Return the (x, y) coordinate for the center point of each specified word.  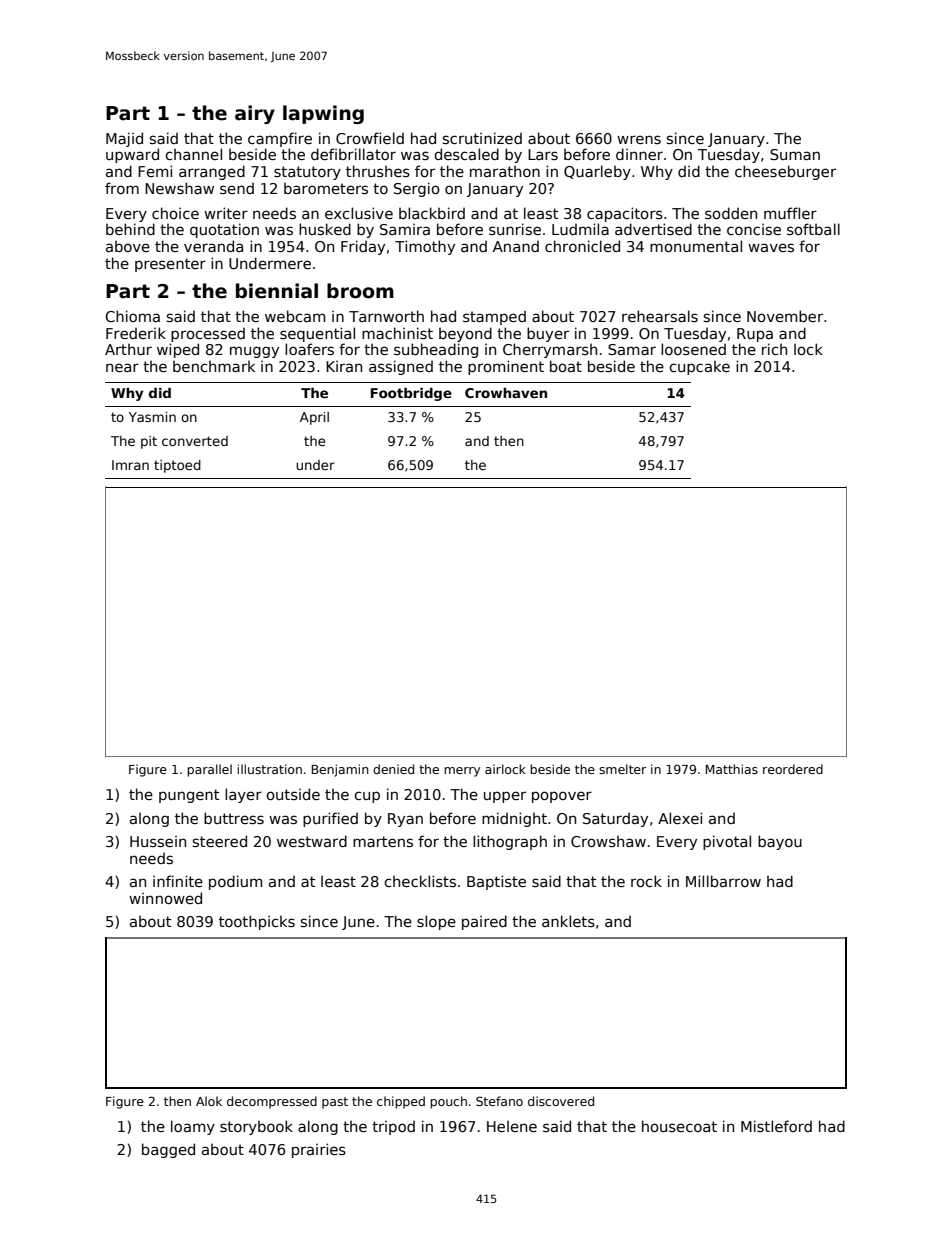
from (122, 188)
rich (774, 349)
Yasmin (152, 417)
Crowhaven (506, 393)
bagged (168, 1150)
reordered (793, 769)
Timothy (425, 247)
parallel (209, 770)
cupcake (699, 368)
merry (462, 772)
